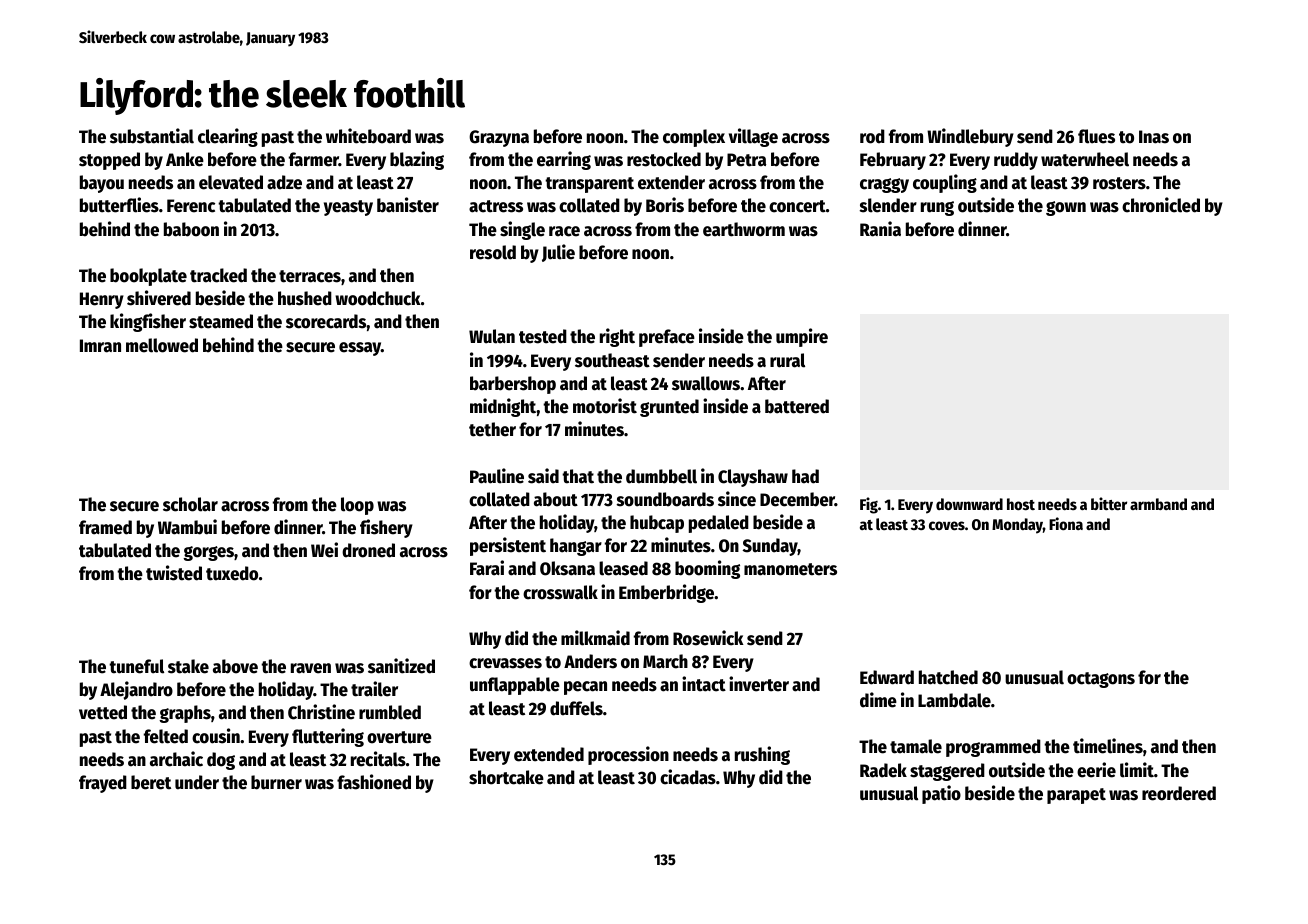 This image has height=924, width=1308. Describe the element at coordinates (311, 668) in the image. I see `raven` at that location.
